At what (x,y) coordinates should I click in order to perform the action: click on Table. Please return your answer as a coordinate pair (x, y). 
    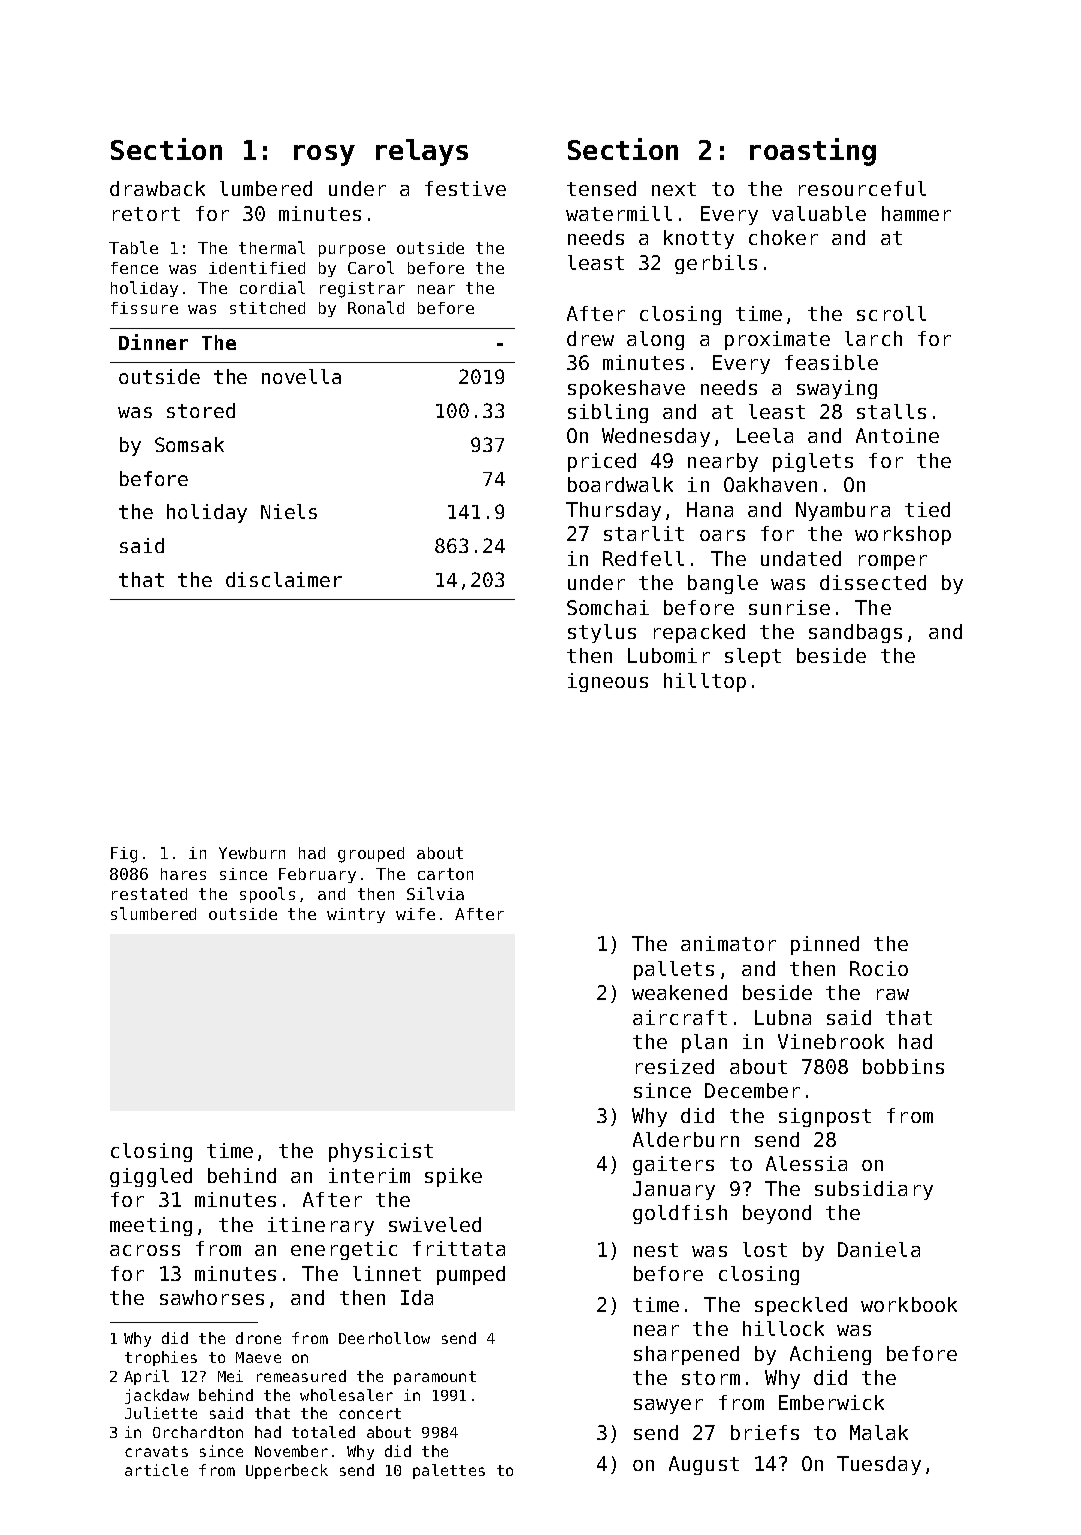
    Looking at the image, I should click on (133, 247).
